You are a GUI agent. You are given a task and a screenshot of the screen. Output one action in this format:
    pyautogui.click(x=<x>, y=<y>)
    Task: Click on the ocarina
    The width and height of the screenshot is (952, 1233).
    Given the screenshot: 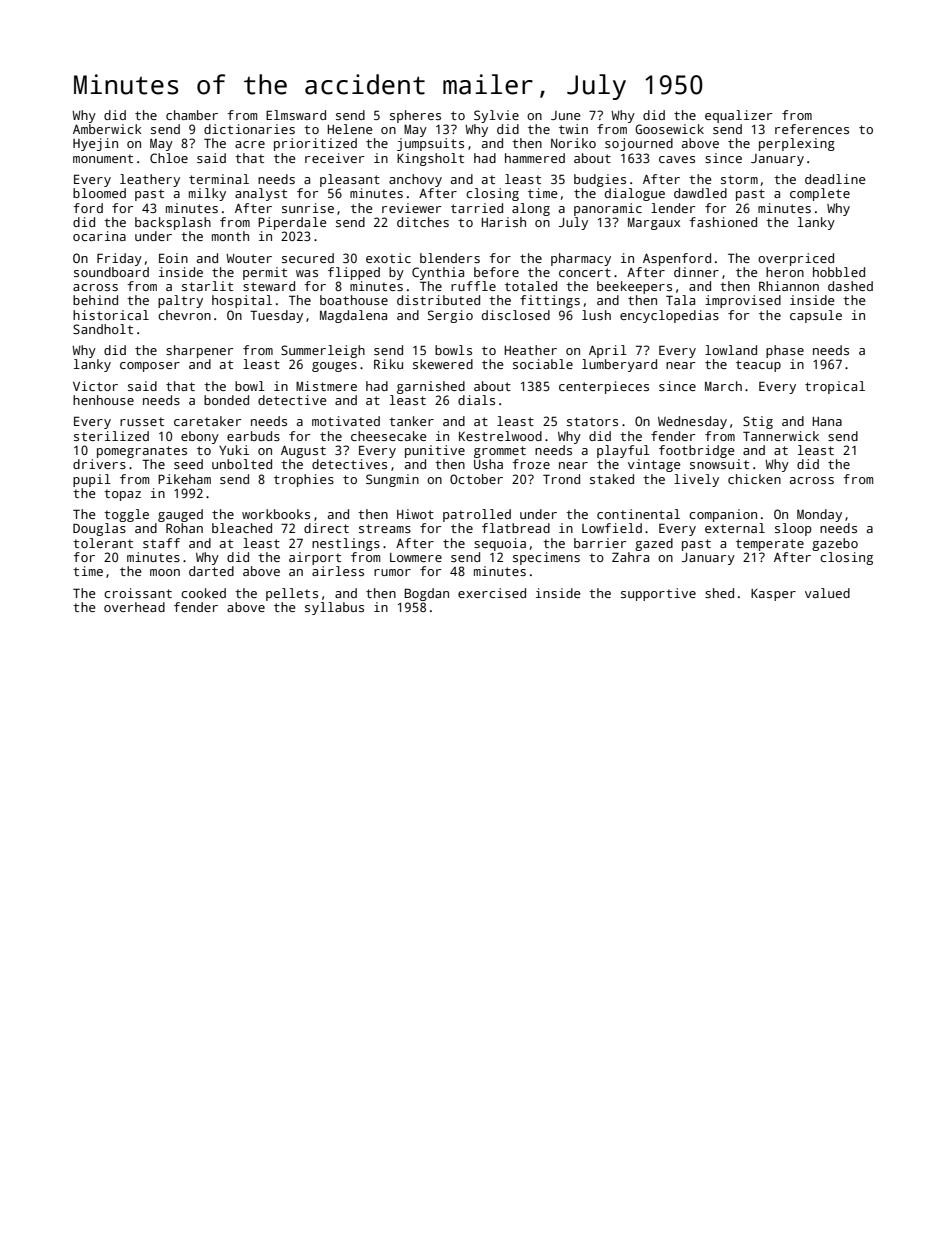 What is the action you would take?
    pyautogui.click(x=99, y=236)
